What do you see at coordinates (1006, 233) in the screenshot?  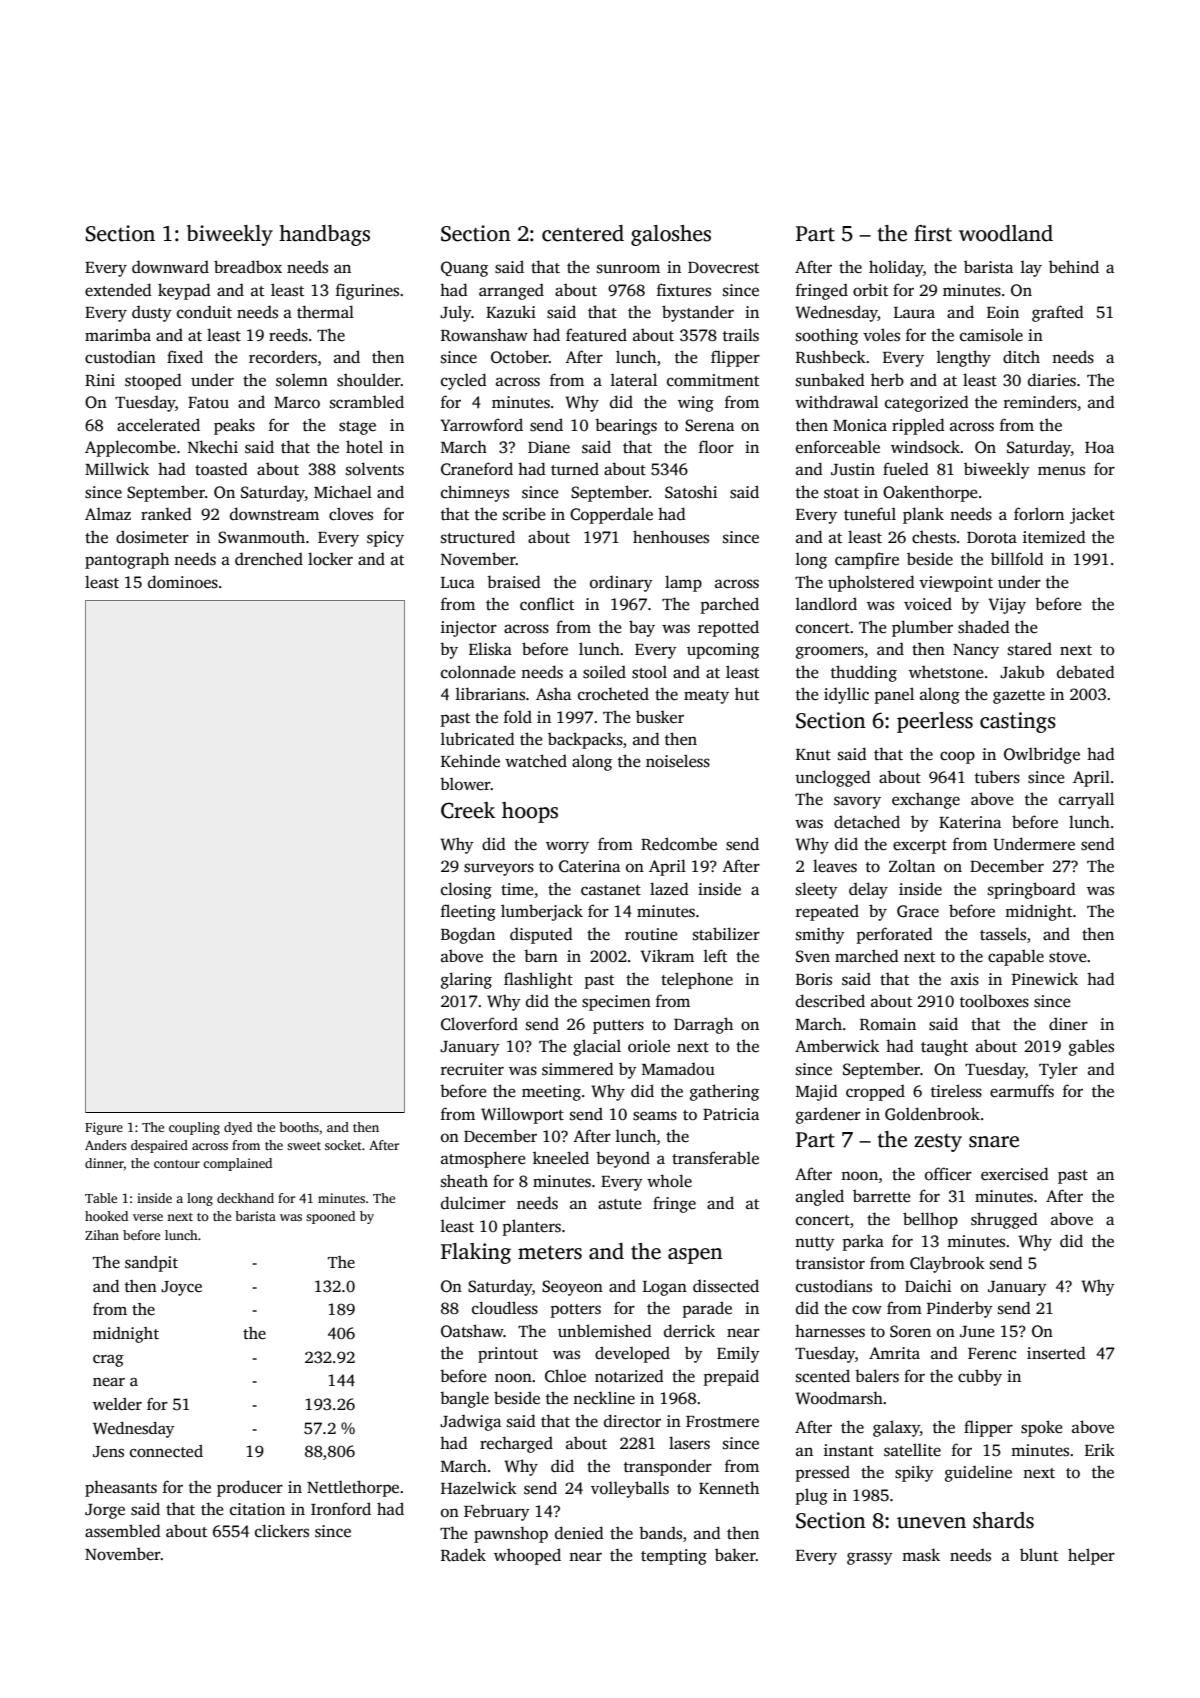 I see `woodland` at bounding box center [1006, 233].
